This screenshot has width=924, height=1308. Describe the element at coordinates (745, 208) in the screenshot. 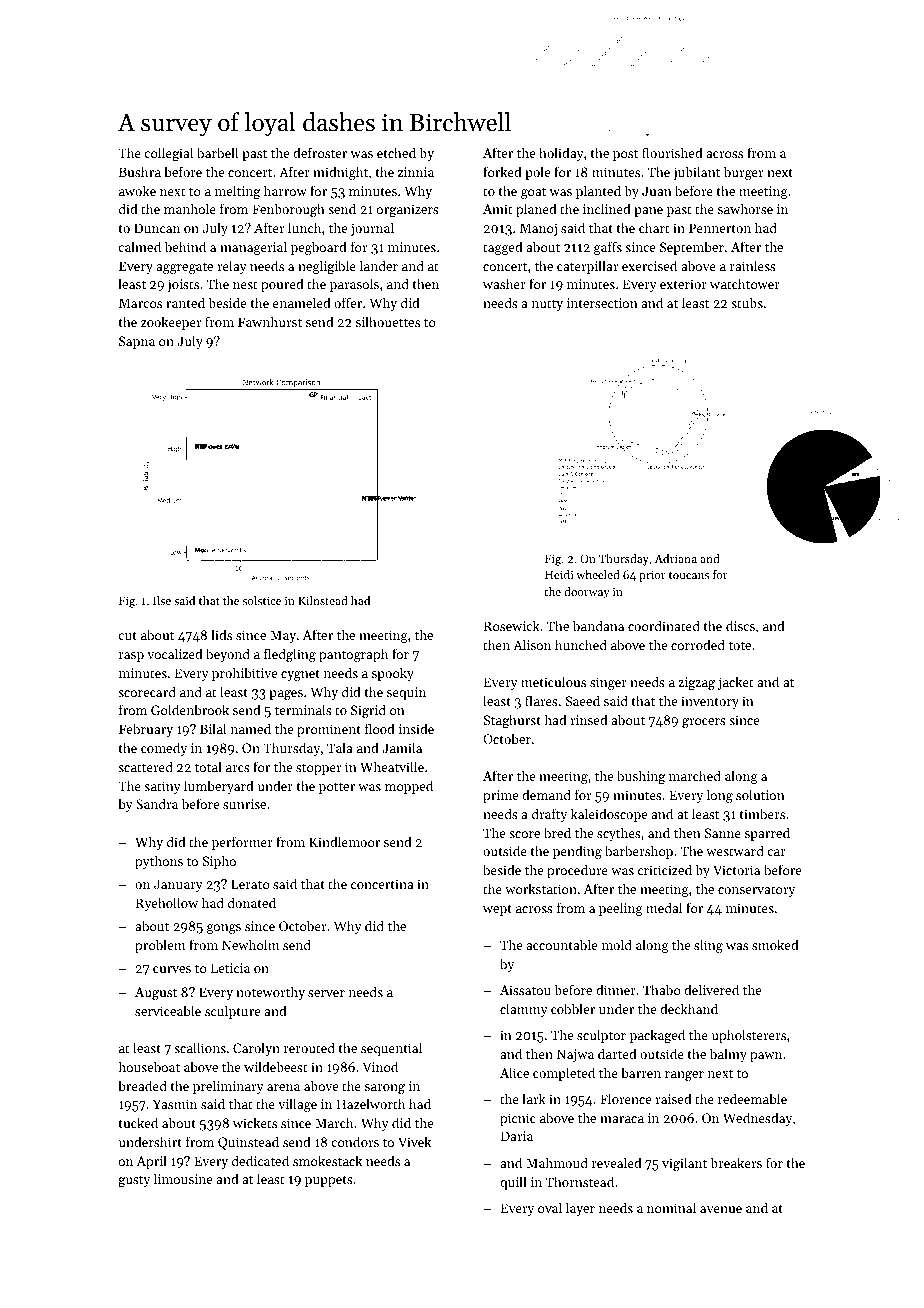

I see `sawhorse` at that location.
